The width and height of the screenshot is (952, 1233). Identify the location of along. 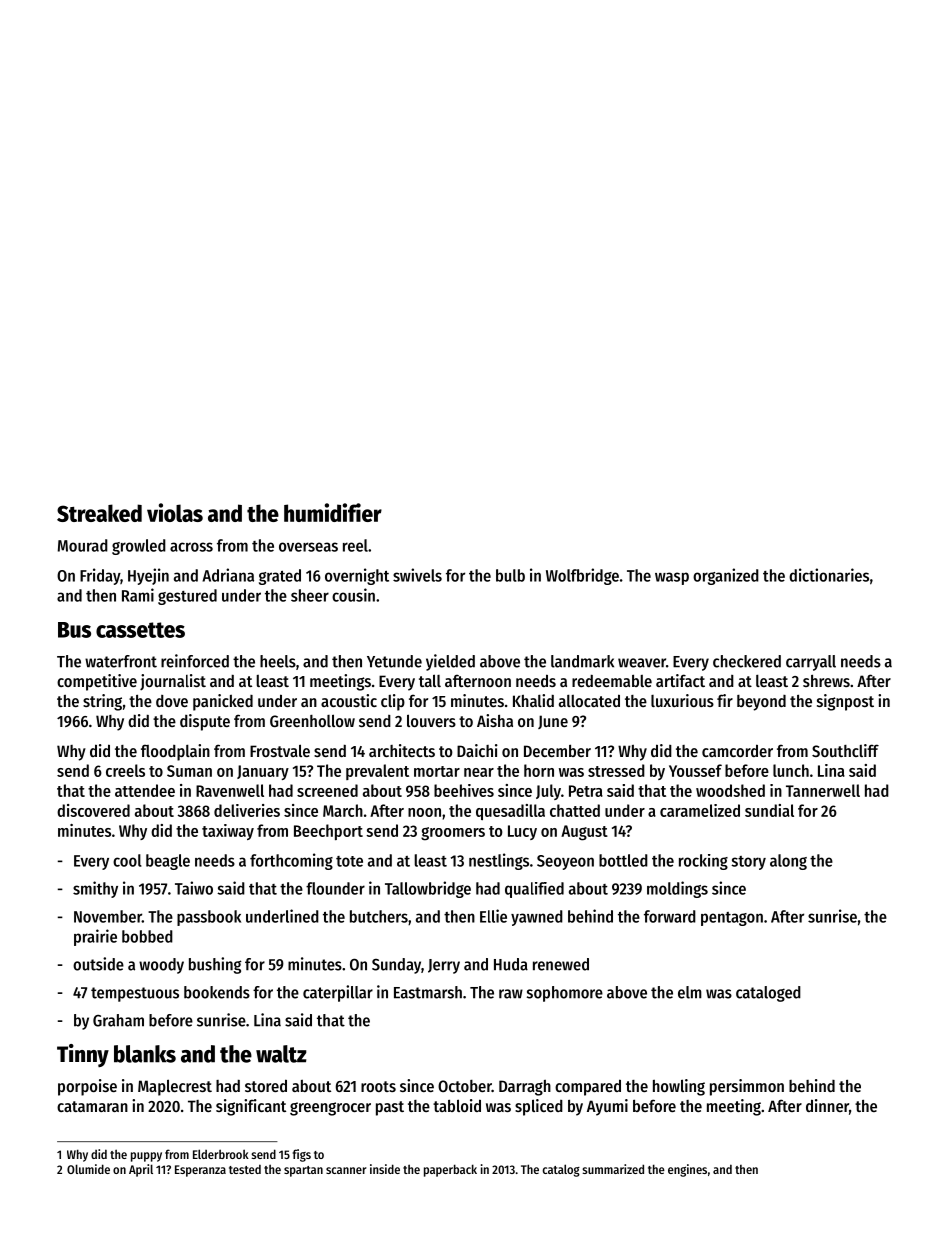
(788, 862).
